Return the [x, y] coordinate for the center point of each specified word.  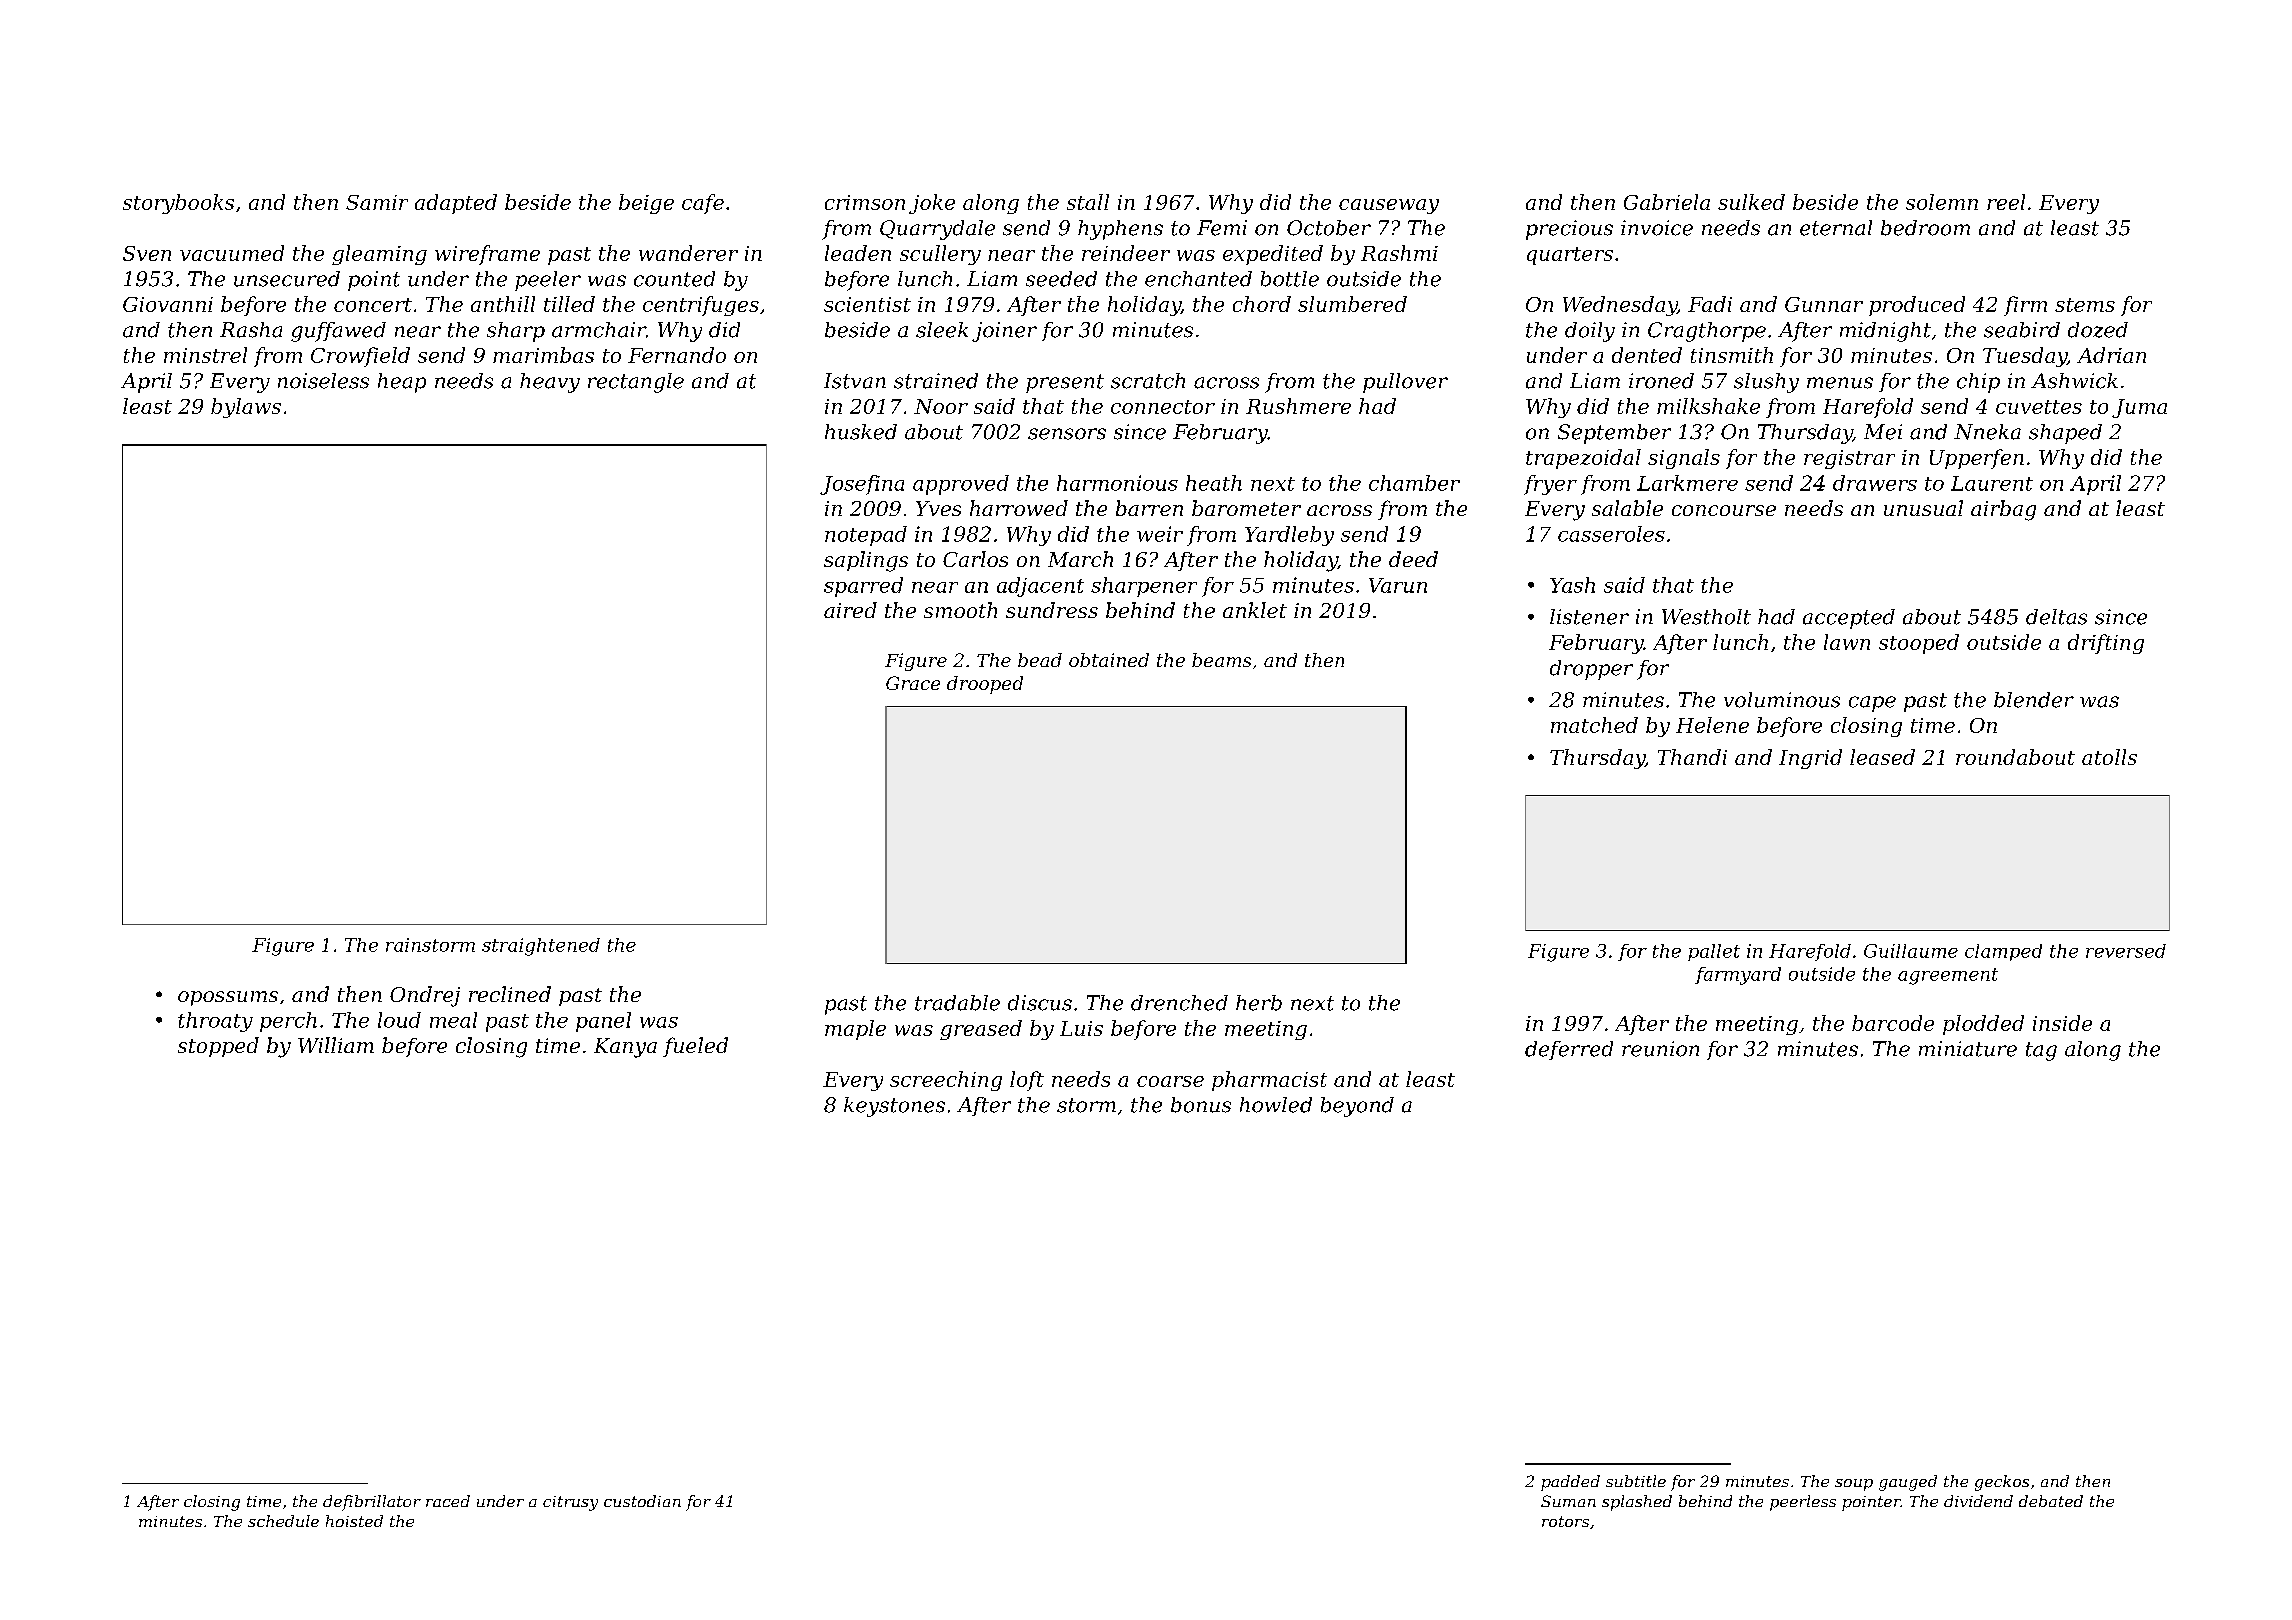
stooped [1919, 644]
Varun [1398, 585]
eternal [1836, 228]
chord [1262, 304]
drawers [1875, 483]
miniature [1968, 1049]
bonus [1201, 1105]
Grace [913, 683]
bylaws [246, 408]
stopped [218, 1047]
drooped [985, 685]
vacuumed [232, 253]
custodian [642, 1501]
